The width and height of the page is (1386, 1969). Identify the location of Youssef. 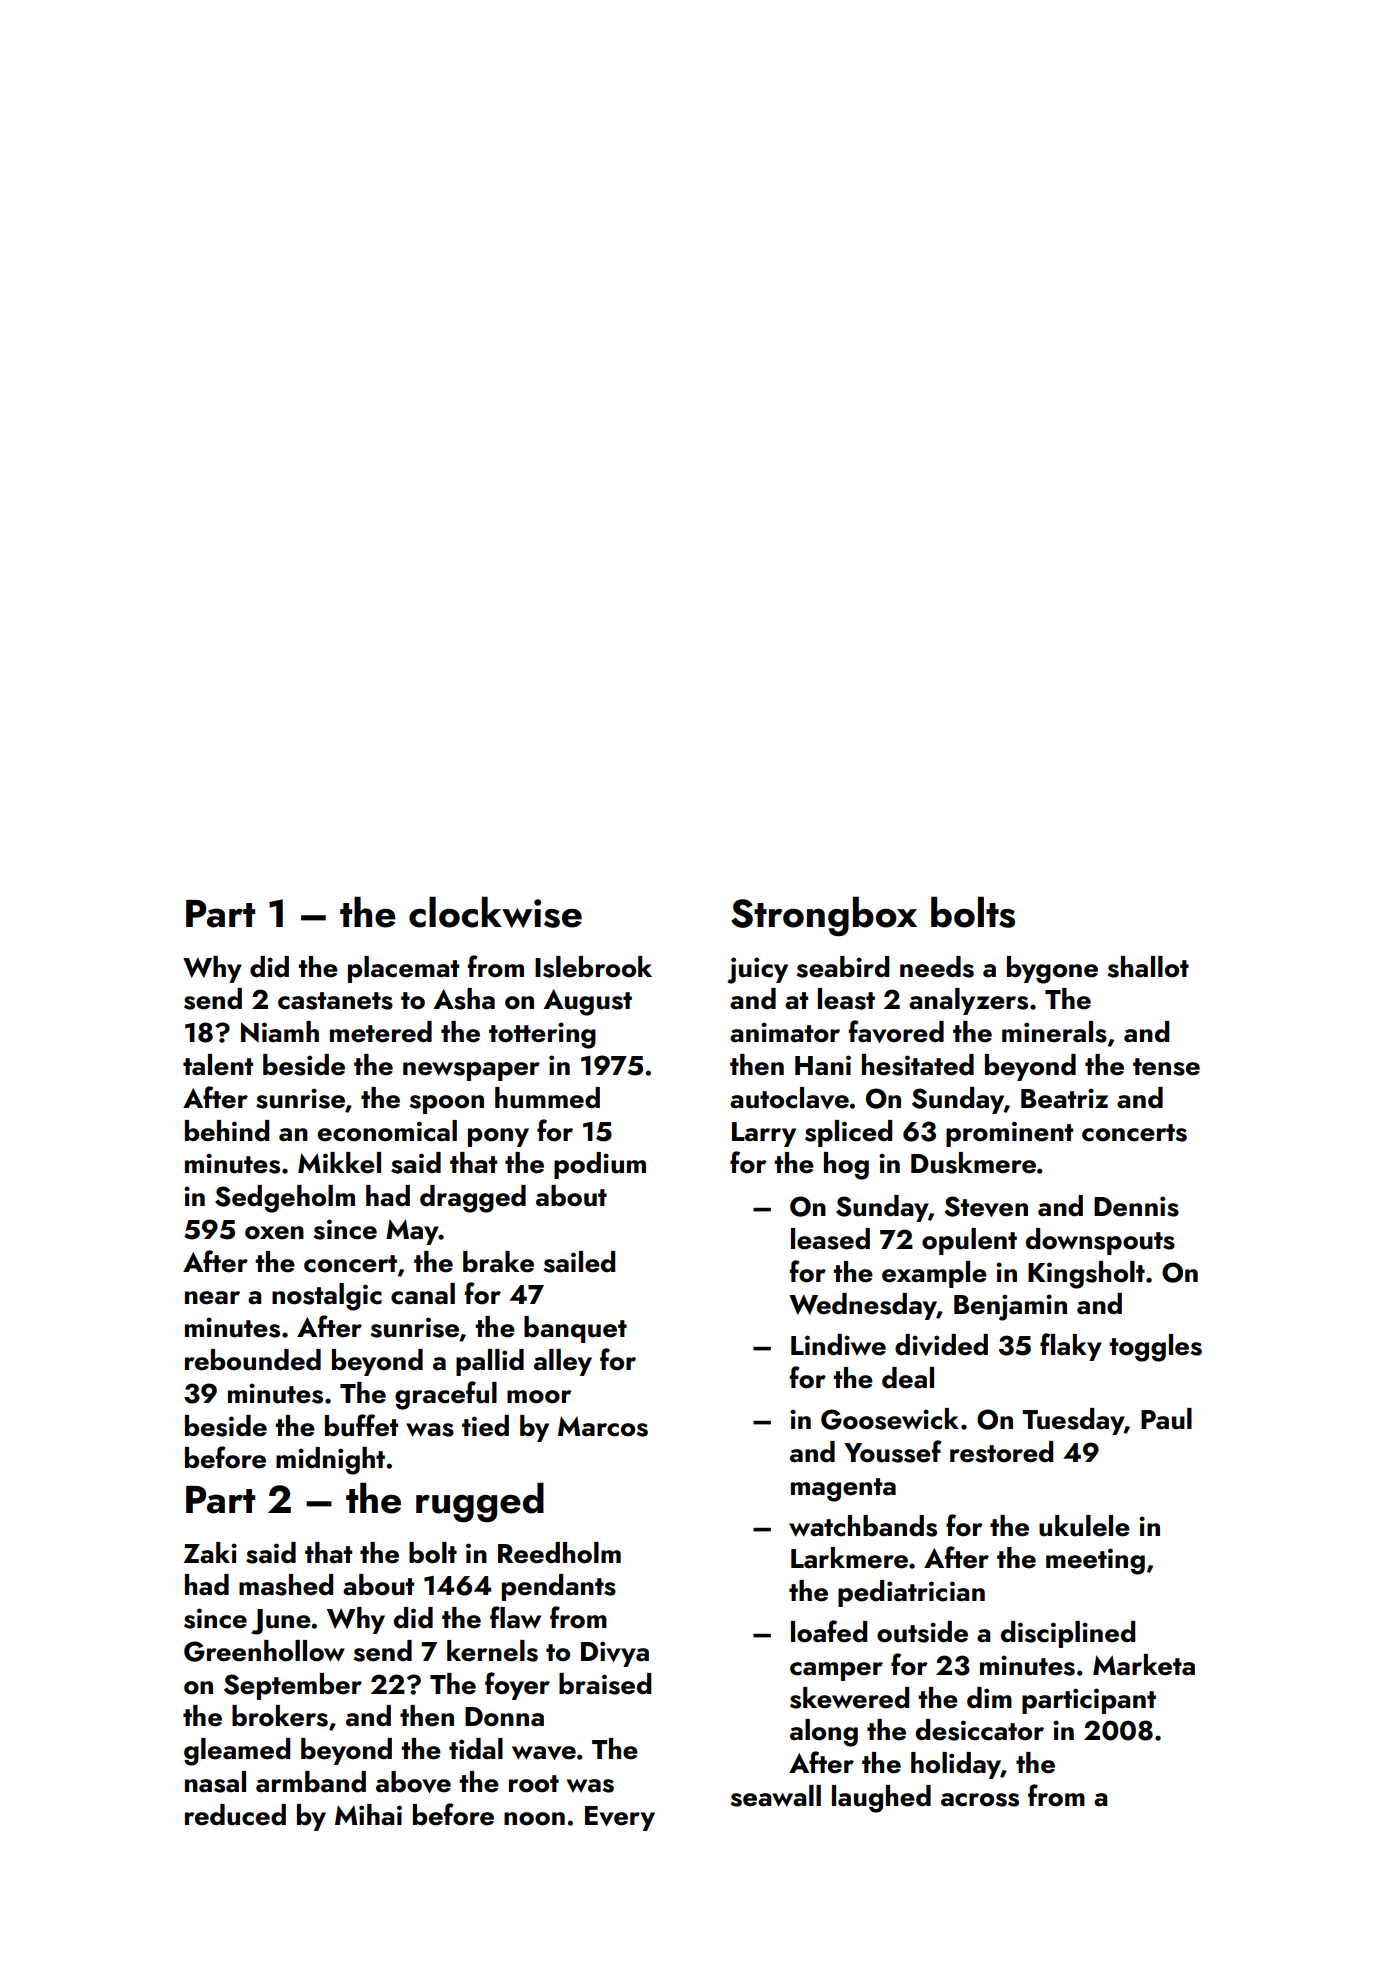
(893, 1451).
